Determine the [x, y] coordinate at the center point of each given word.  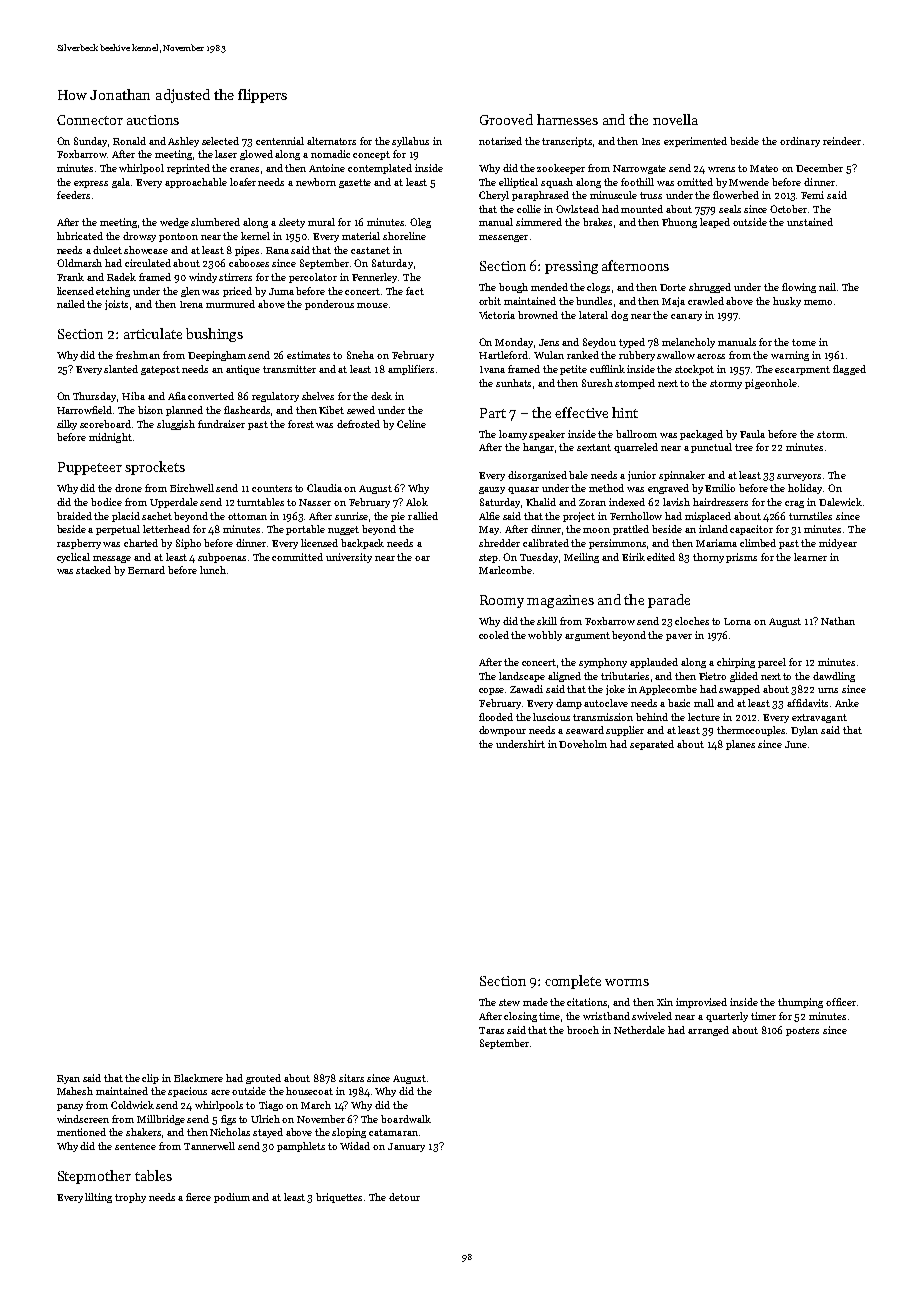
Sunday [91, 142]
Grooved [506, 119]
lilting [98, 1198]
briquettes [339, 1198]
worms [627, 982]
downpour [502, 731]
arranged [708, 1031]
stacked [93, 570]
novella [675, 119]
